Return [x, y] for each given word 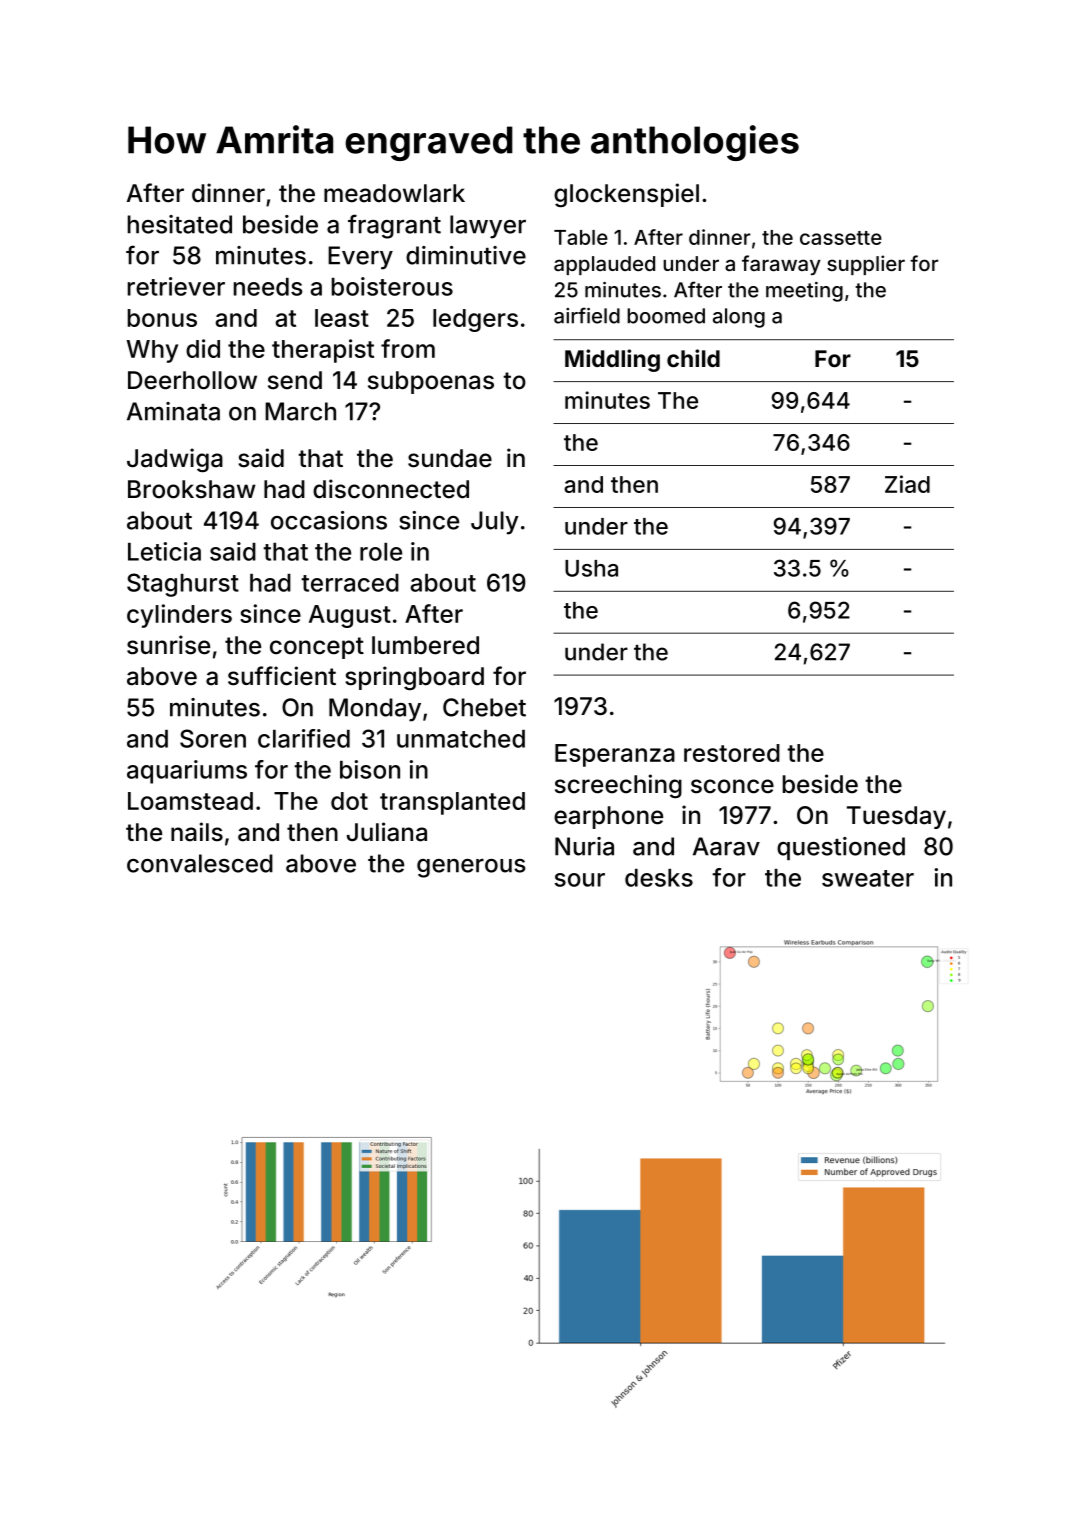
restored [732, 753]
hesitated [180, 224]
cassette [841, 238]
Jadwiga [175, 460]
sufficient [282, 676]
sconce [732, 786]
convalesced [200, 863]
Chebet [484, 707]
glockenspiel [626, 195]
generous [471, 868]
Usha [591, 568]
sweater [868, 878]
